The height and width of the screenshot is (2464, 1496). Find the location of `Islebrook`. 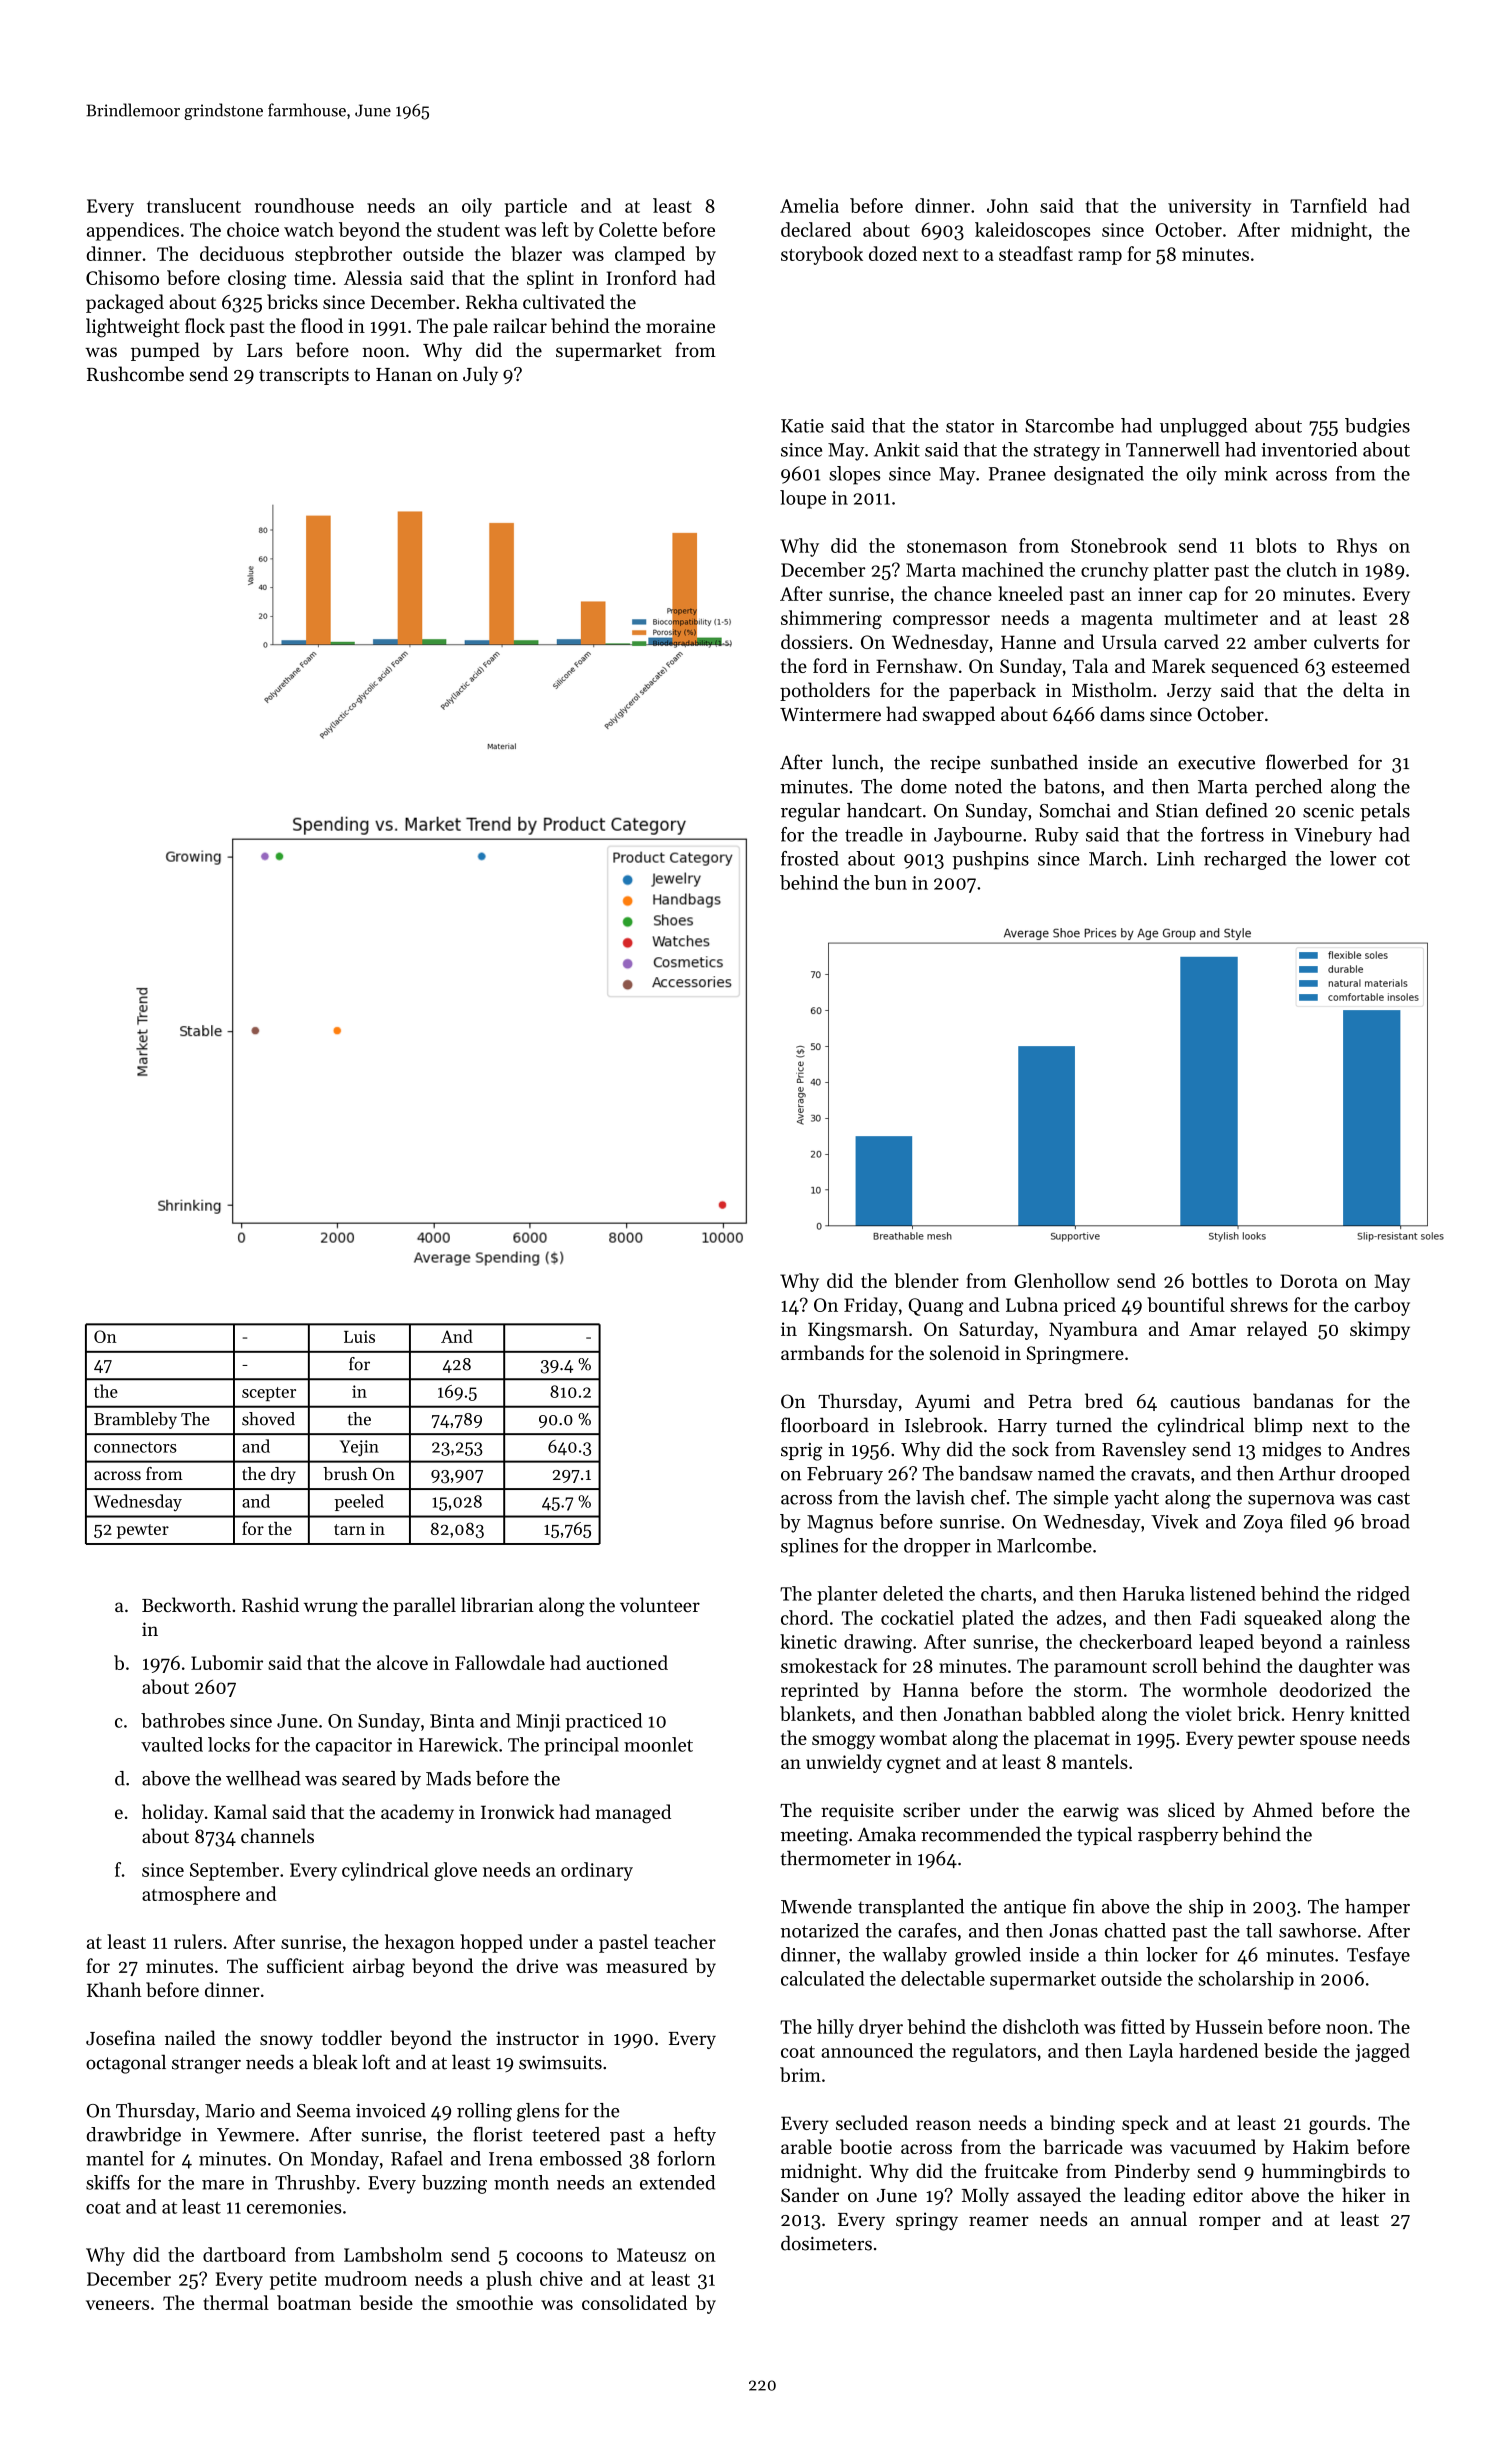

Islebrook is located at coordinates (944, 1425).
